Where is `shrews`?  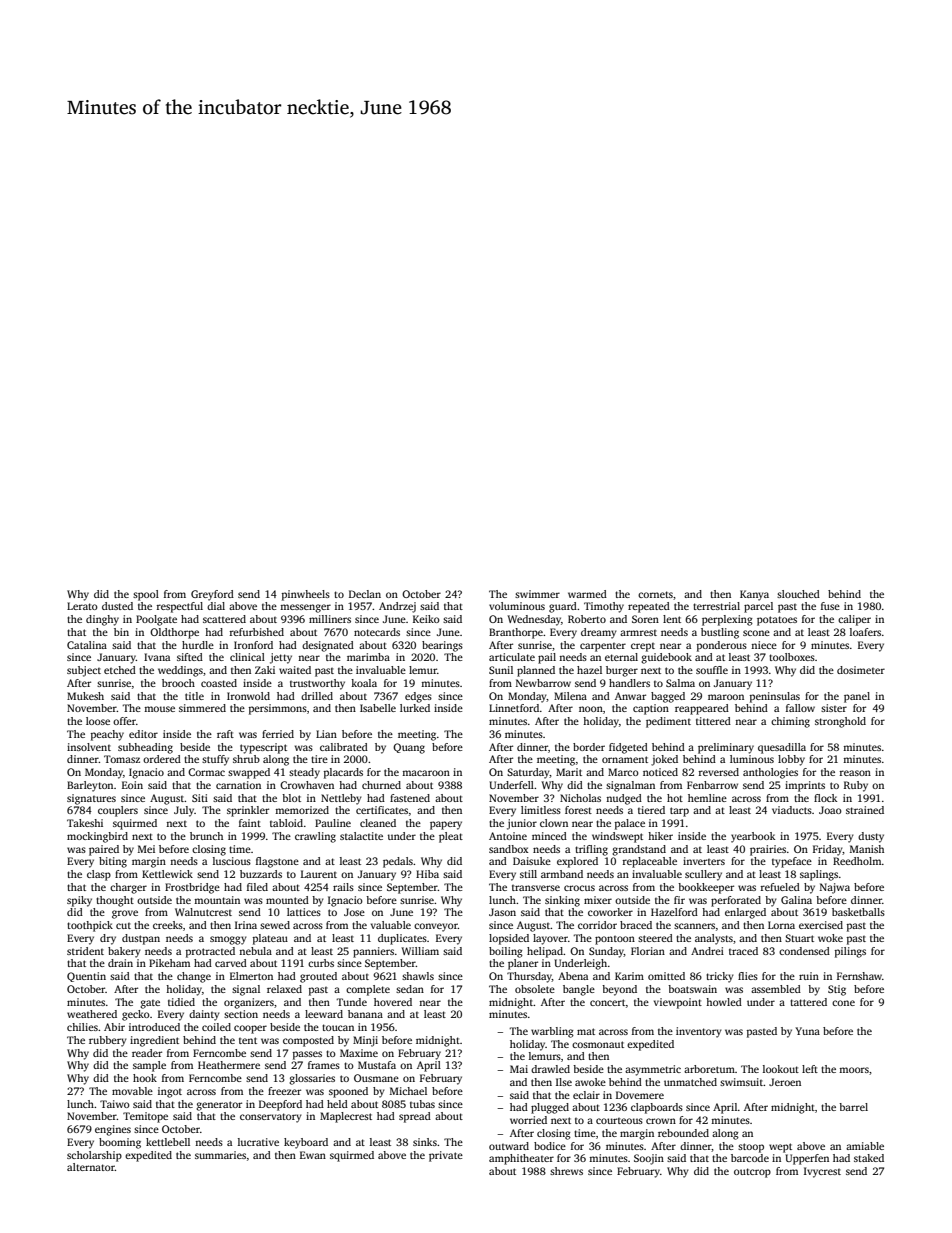 shrews is located at coordinates (566, 1171).
